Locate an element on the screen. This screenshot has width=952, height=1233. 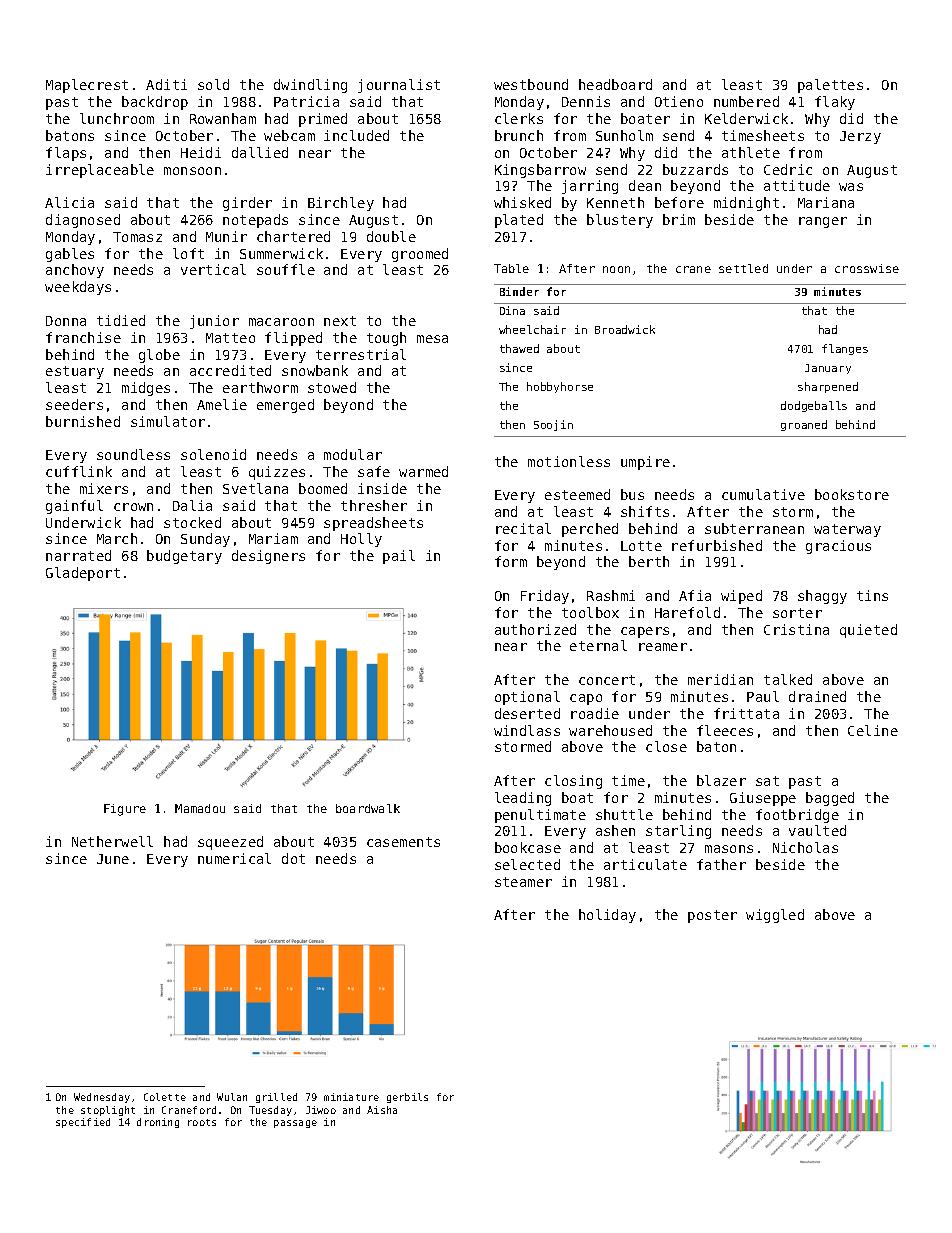
Mariam is located at coordinates (273, 538).
